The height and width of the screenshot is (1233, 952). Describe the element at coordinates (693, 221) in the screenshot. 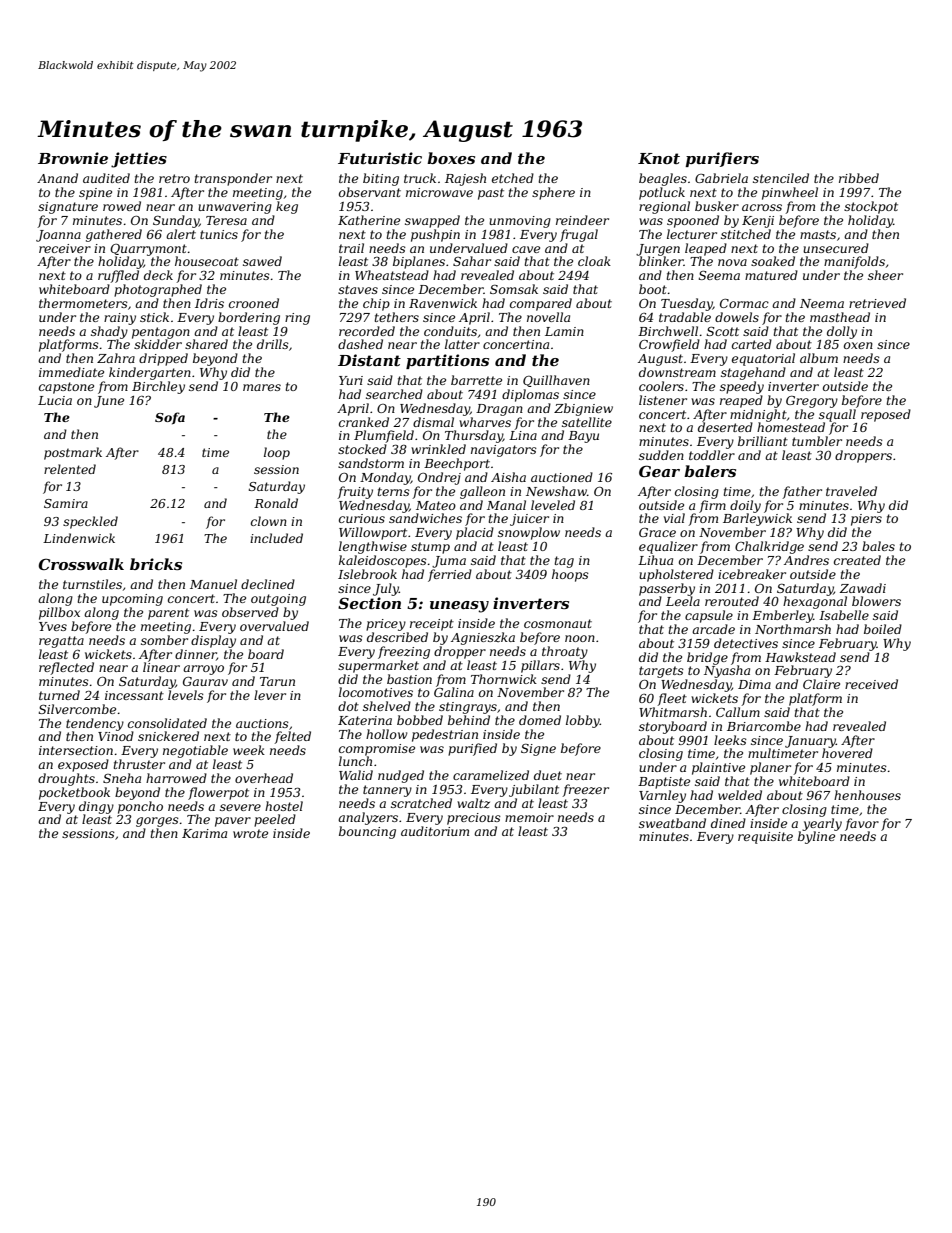

I see `spooned` at that location.
